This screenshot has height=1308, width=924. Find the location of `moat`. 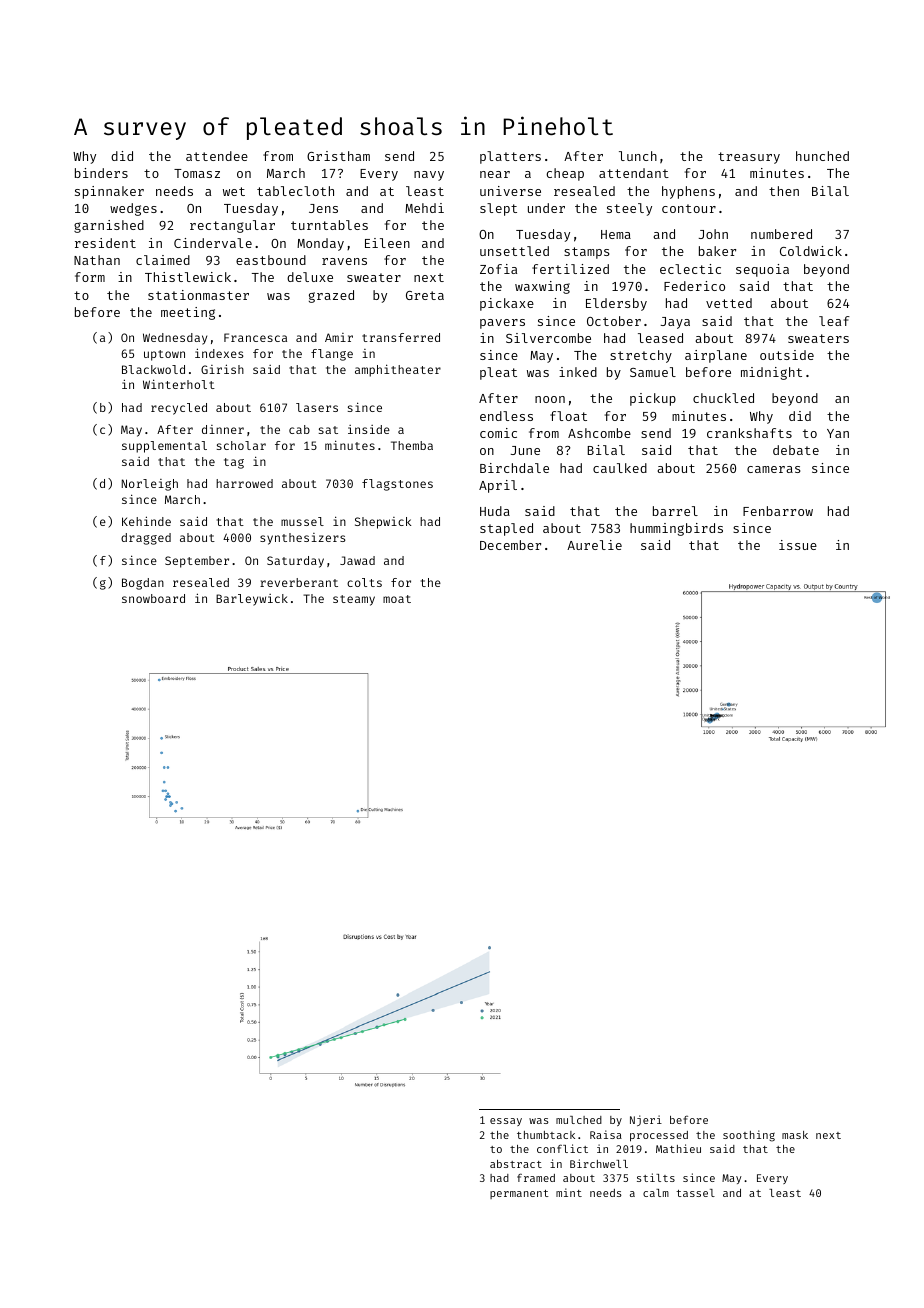

moat is located at coordinates (397, 599).
